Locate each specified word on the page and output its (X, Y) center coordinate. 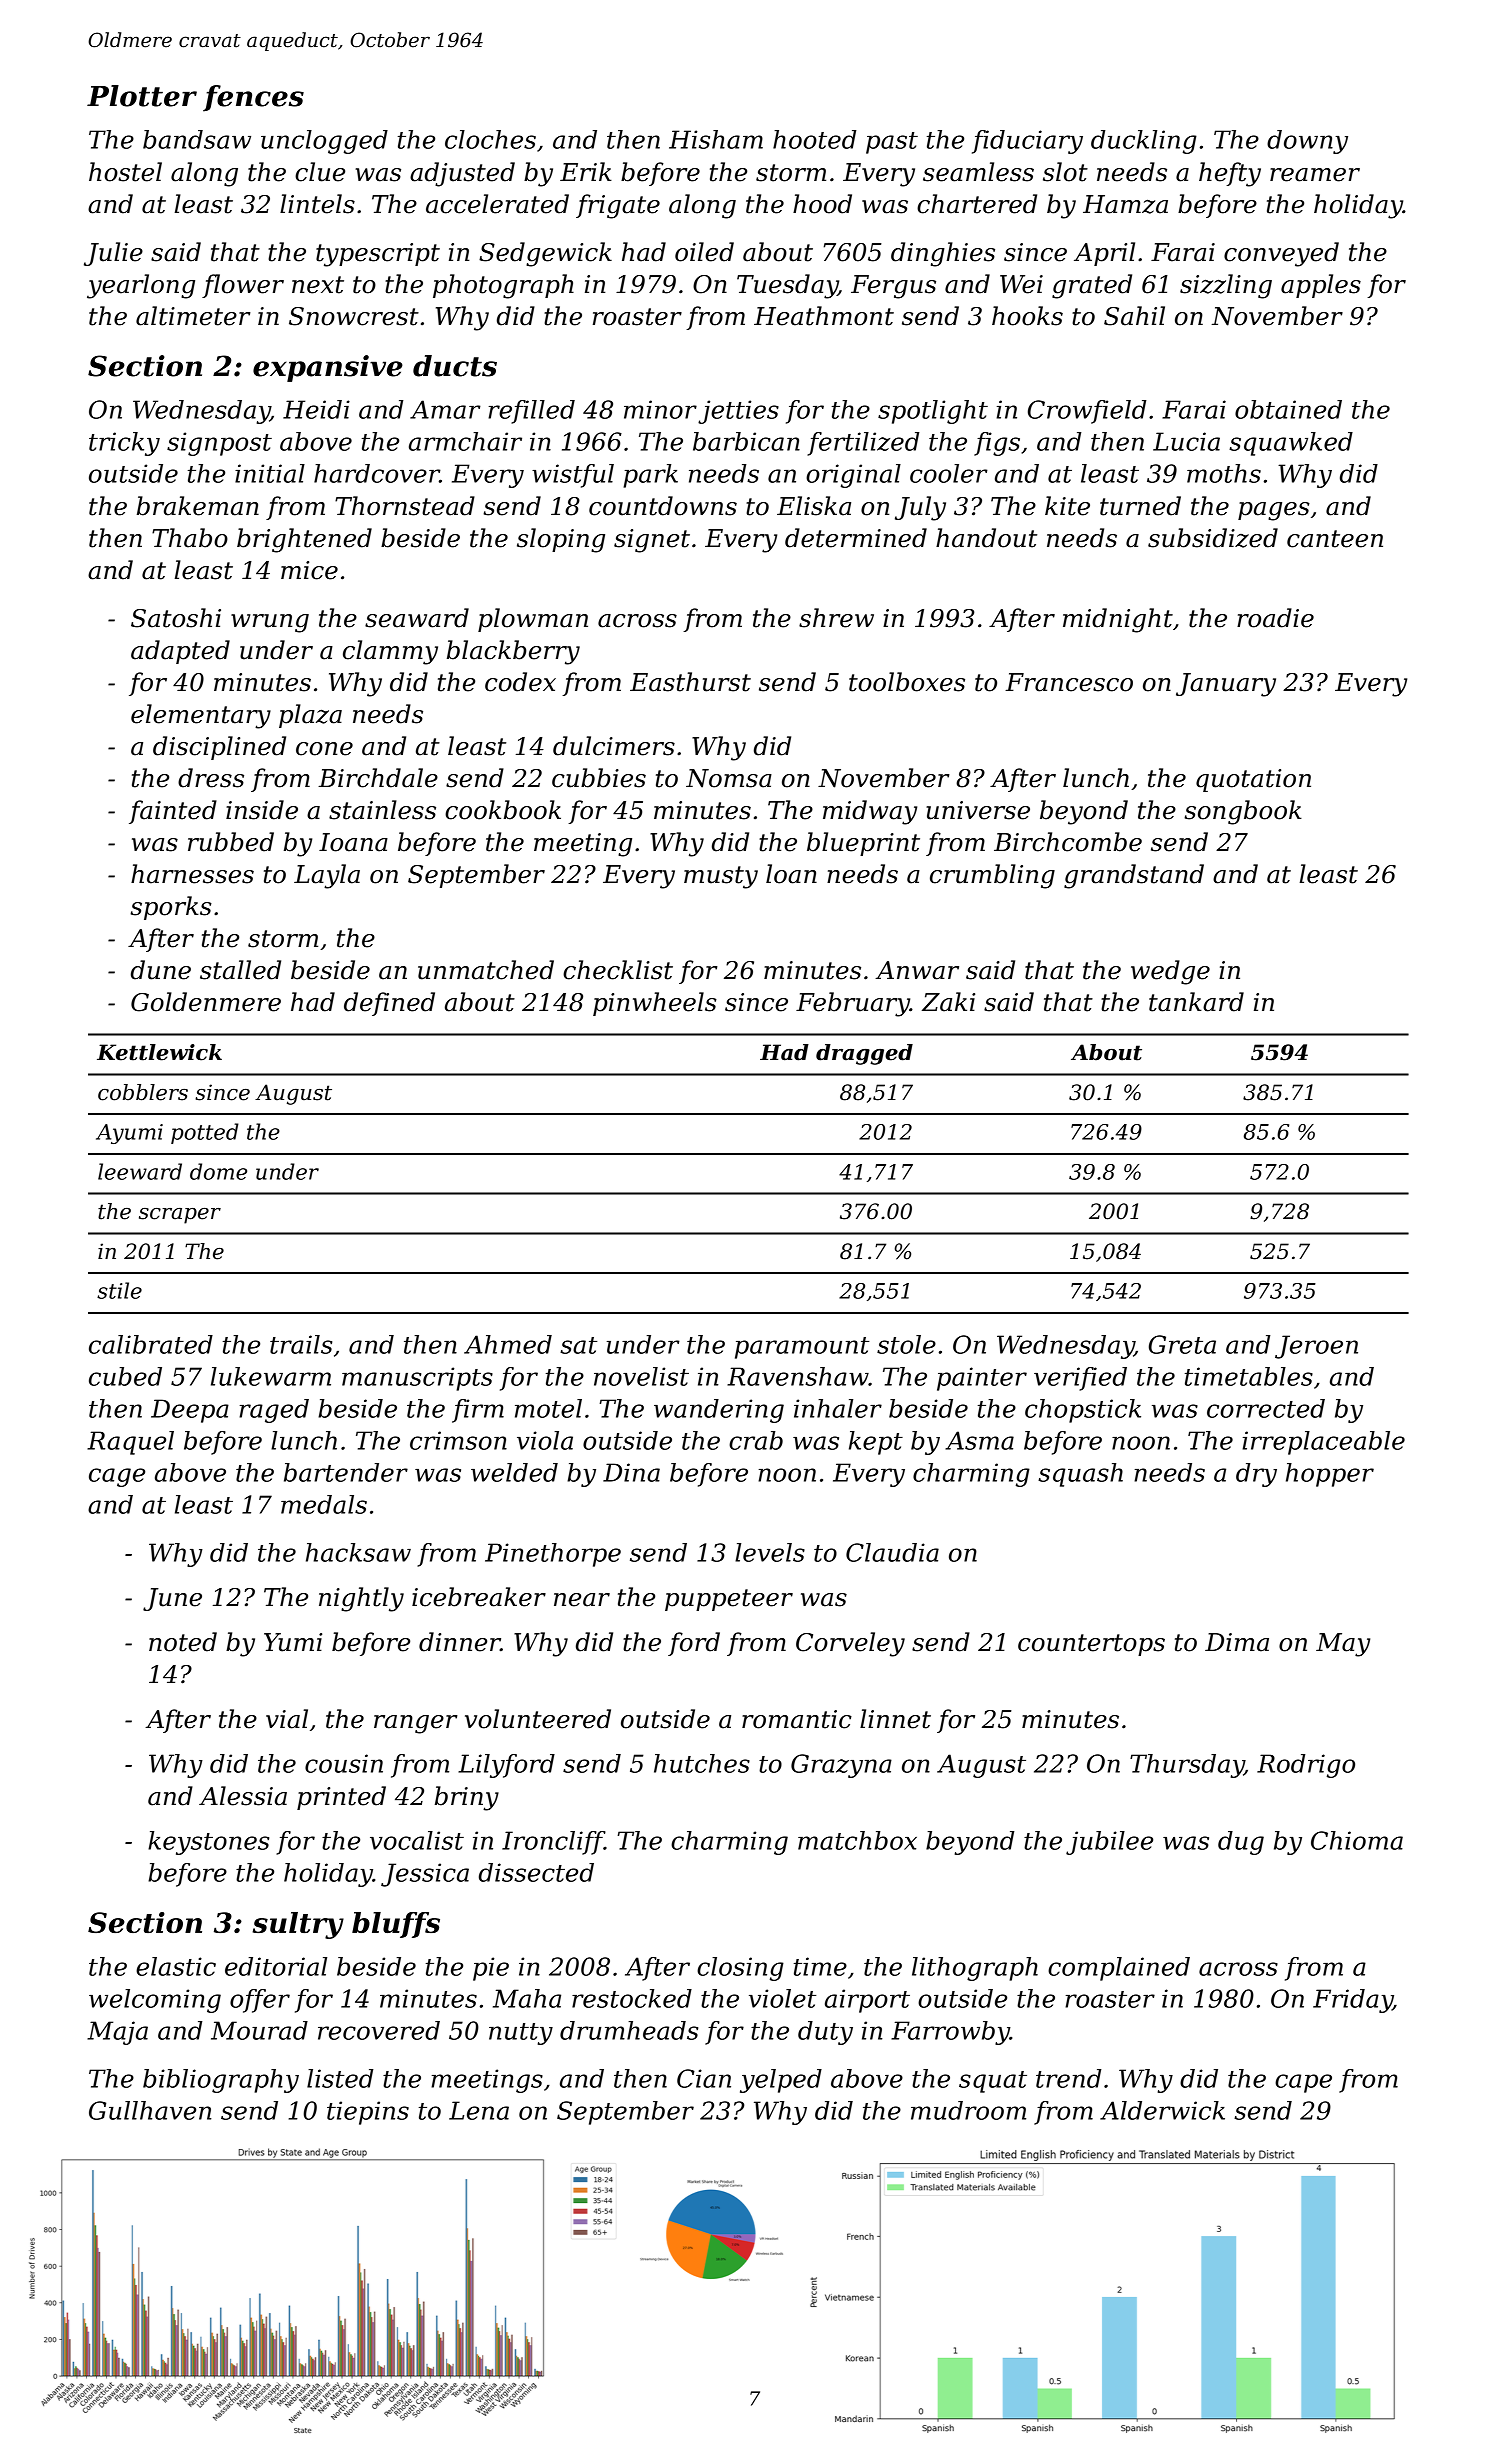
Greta (1182, 1344)
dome (218, 1171)
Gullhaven (150, 2110)
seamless (978, 172)
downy (1307, 142)
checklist (618, 970)
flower (243, 286)
